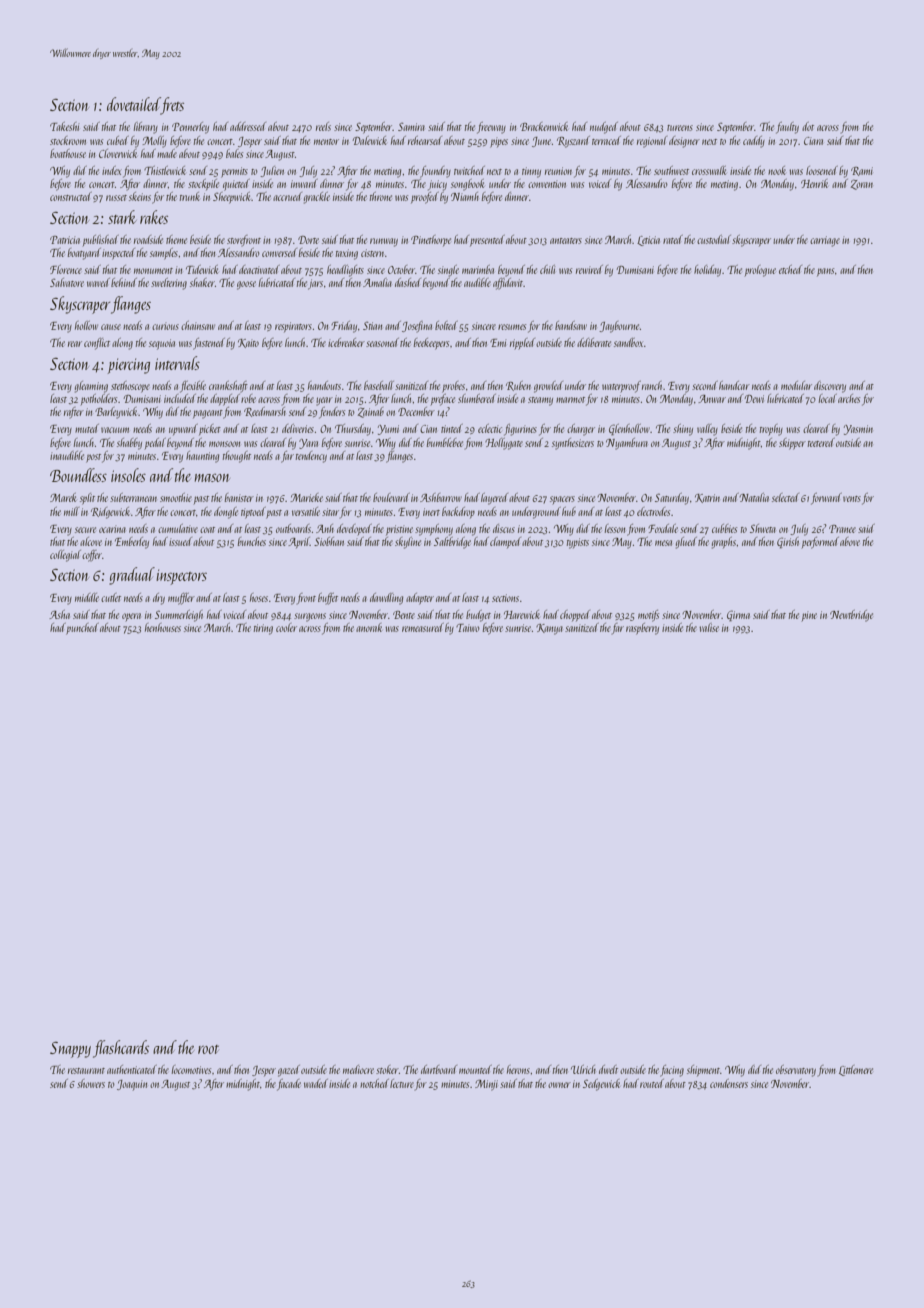  What do you see at coordinates (518, 1069) in the screenshot?
I see `herons` at bounding box center [518, 1069].
